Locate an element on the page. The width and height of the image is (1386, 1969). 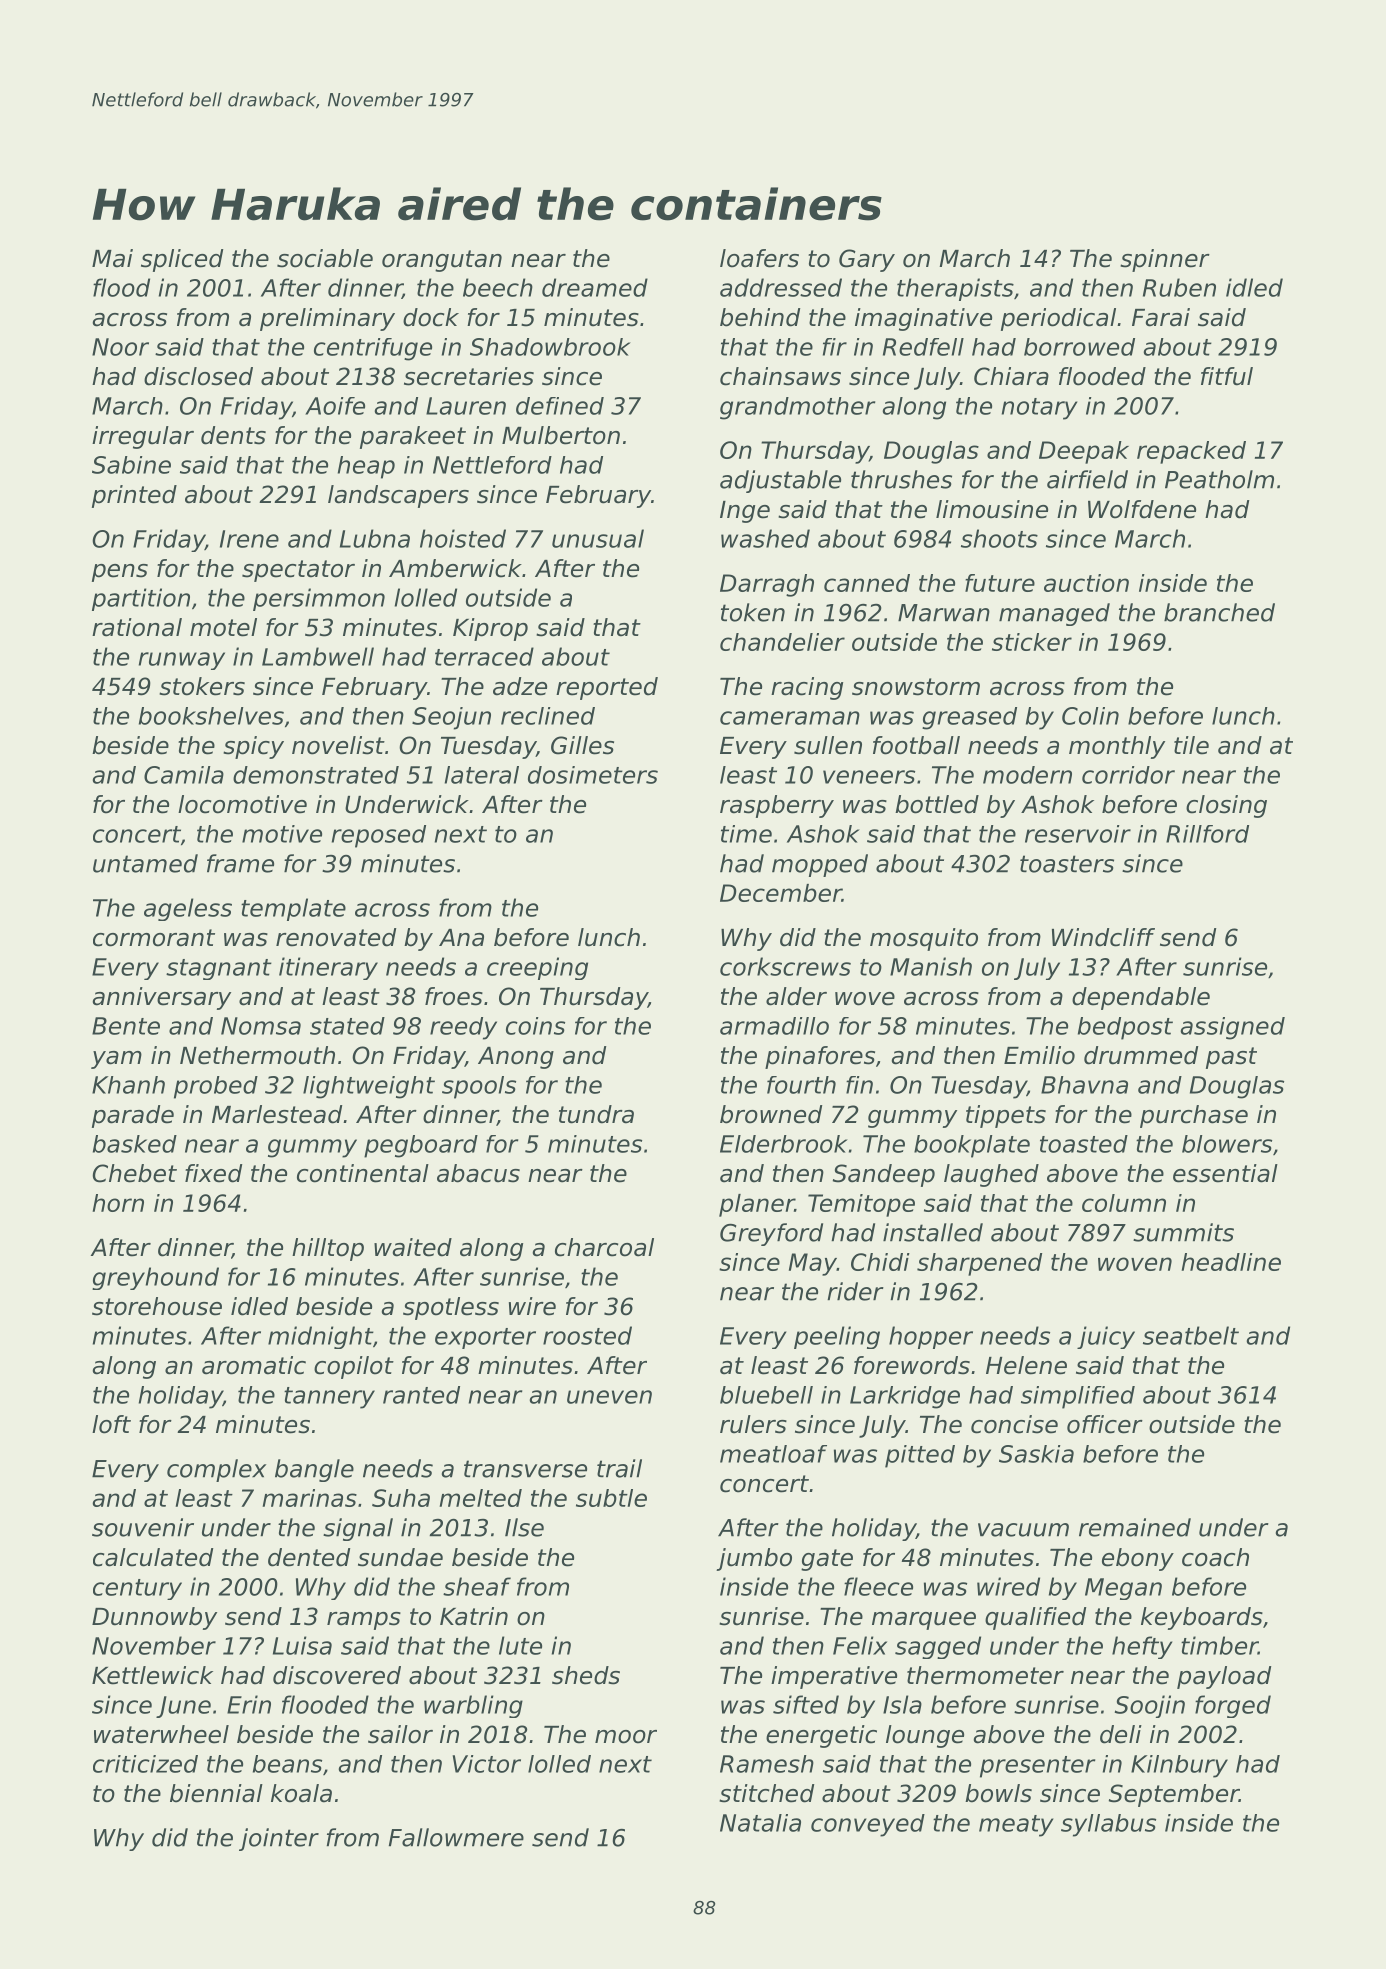
subtle is located at coordinates (611, 1498).
